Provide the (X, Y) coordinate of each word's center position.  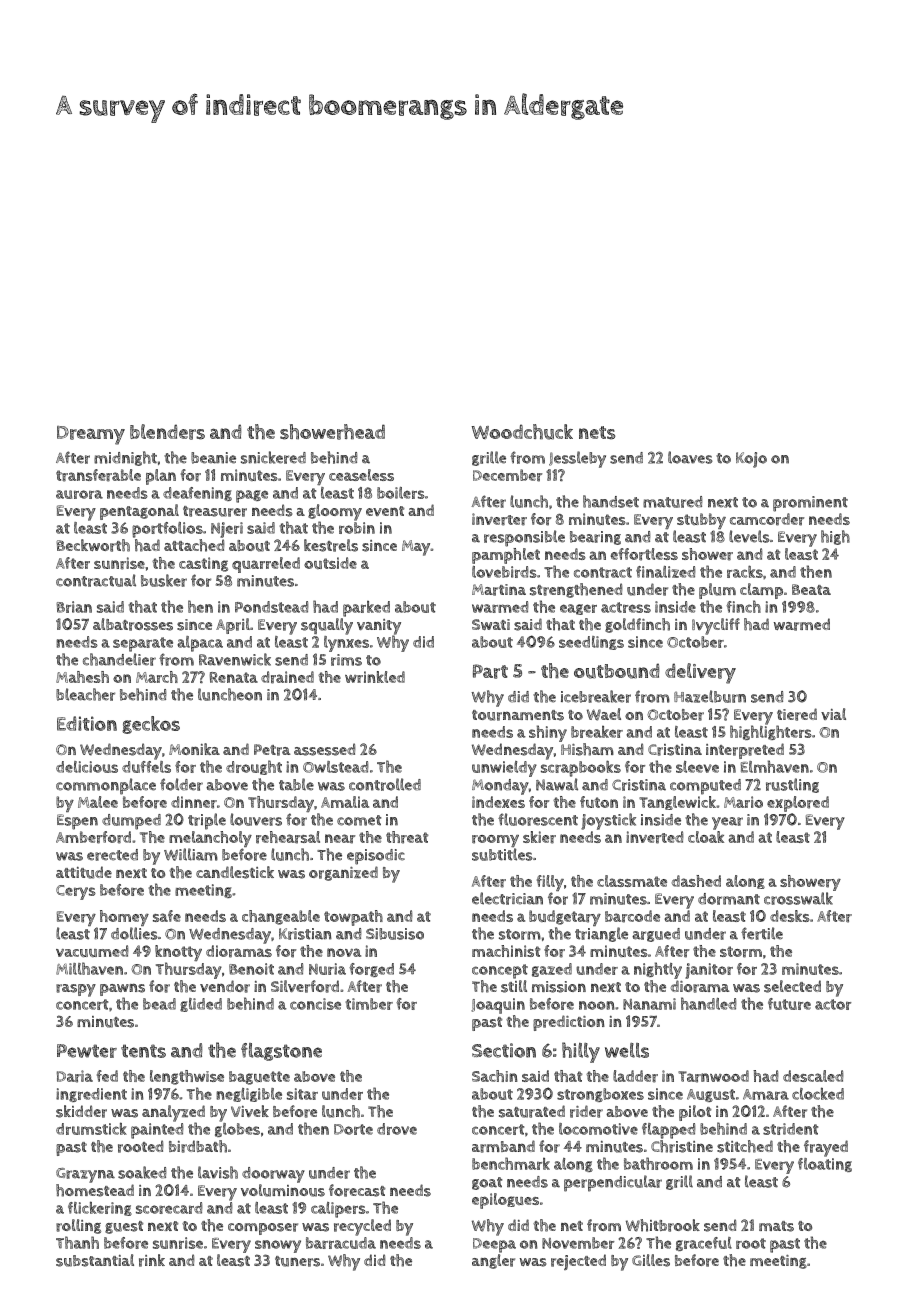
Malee (98, 802)
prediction (569, 1023)
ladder (635, 1076)
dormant (729, 899)
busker (164, 580)
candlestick (235, 872)
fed (107, 1076)
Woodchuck (522, 432)
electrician (507, 898)
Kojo (751, 460)
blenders (167, 432)
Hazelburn (710, 696)
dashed (696, 881)
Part (490, 671)
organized (343, 873)
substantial (95, 1260)
